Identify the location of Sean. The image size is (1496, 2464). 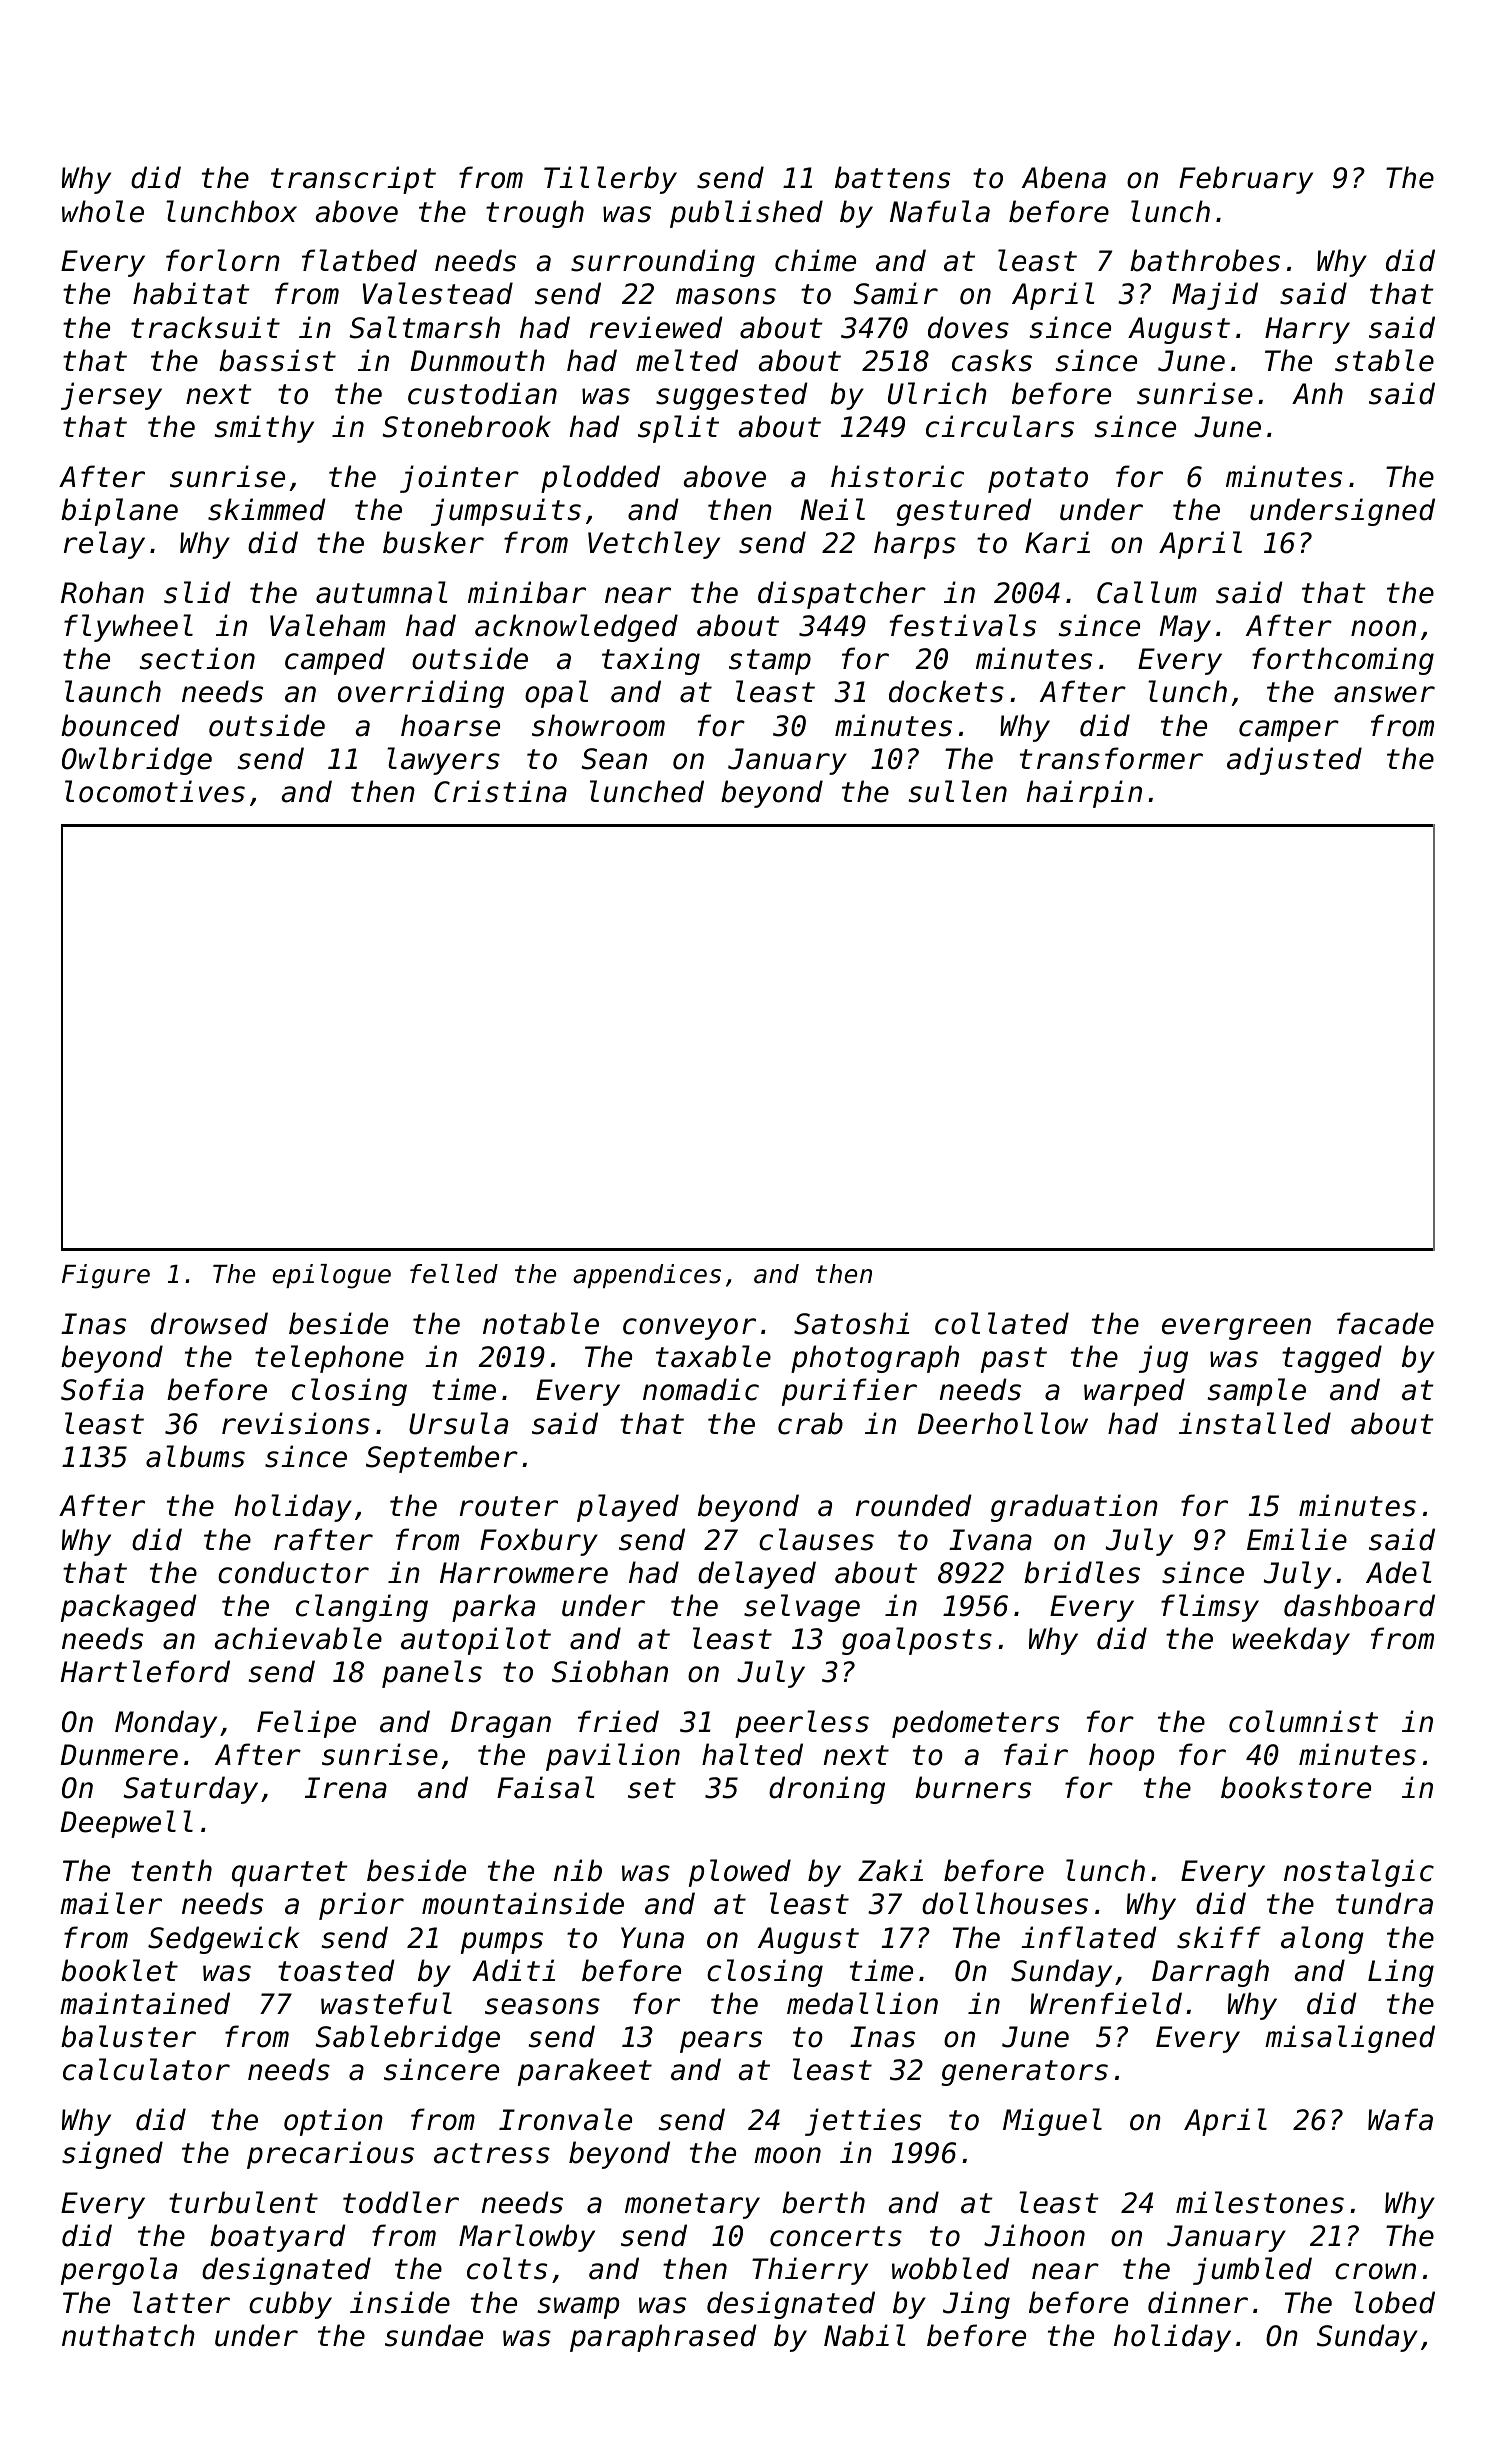
(614, 759).
